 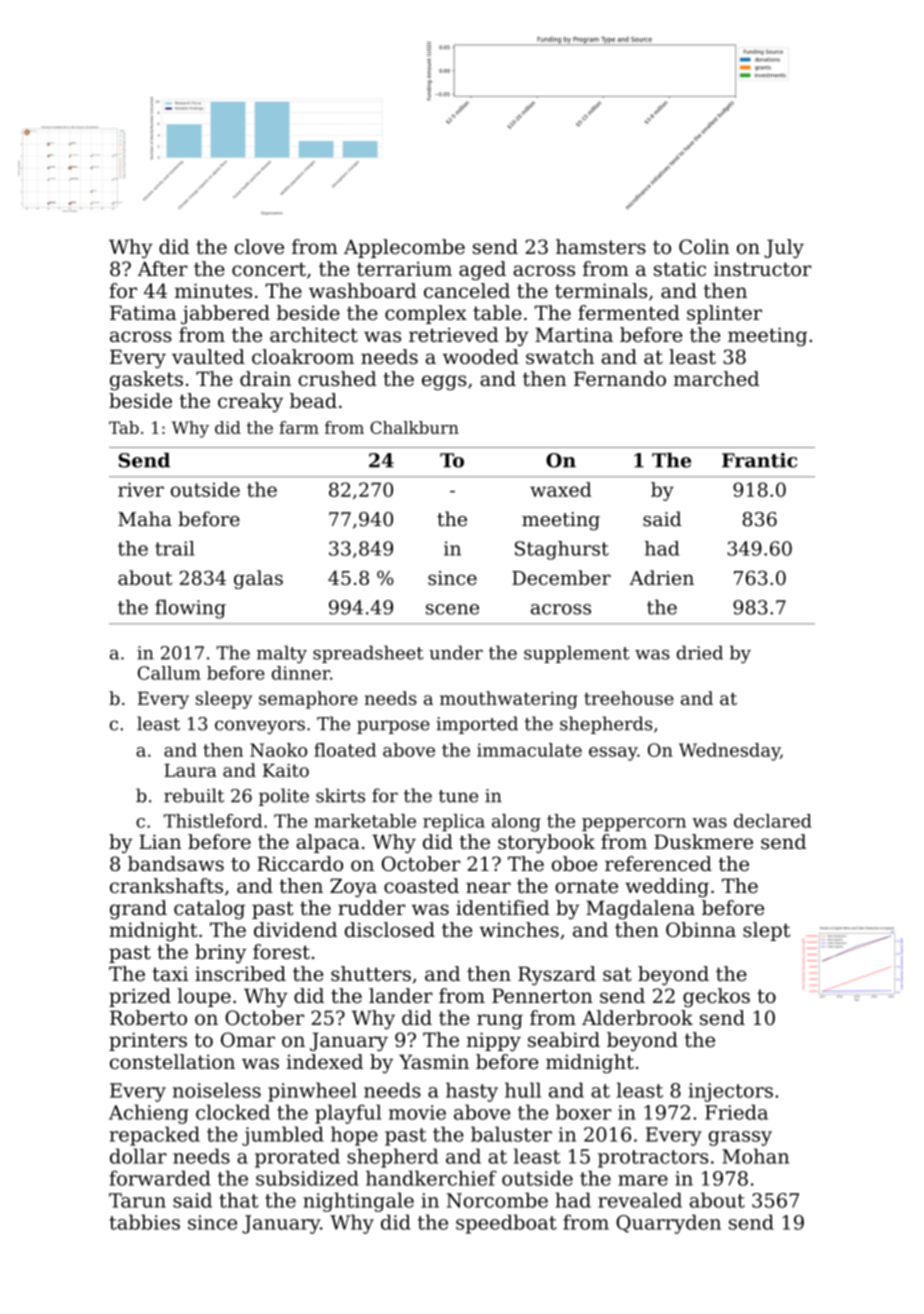 I want to click on hamsters, so click(x=601, y=246).
